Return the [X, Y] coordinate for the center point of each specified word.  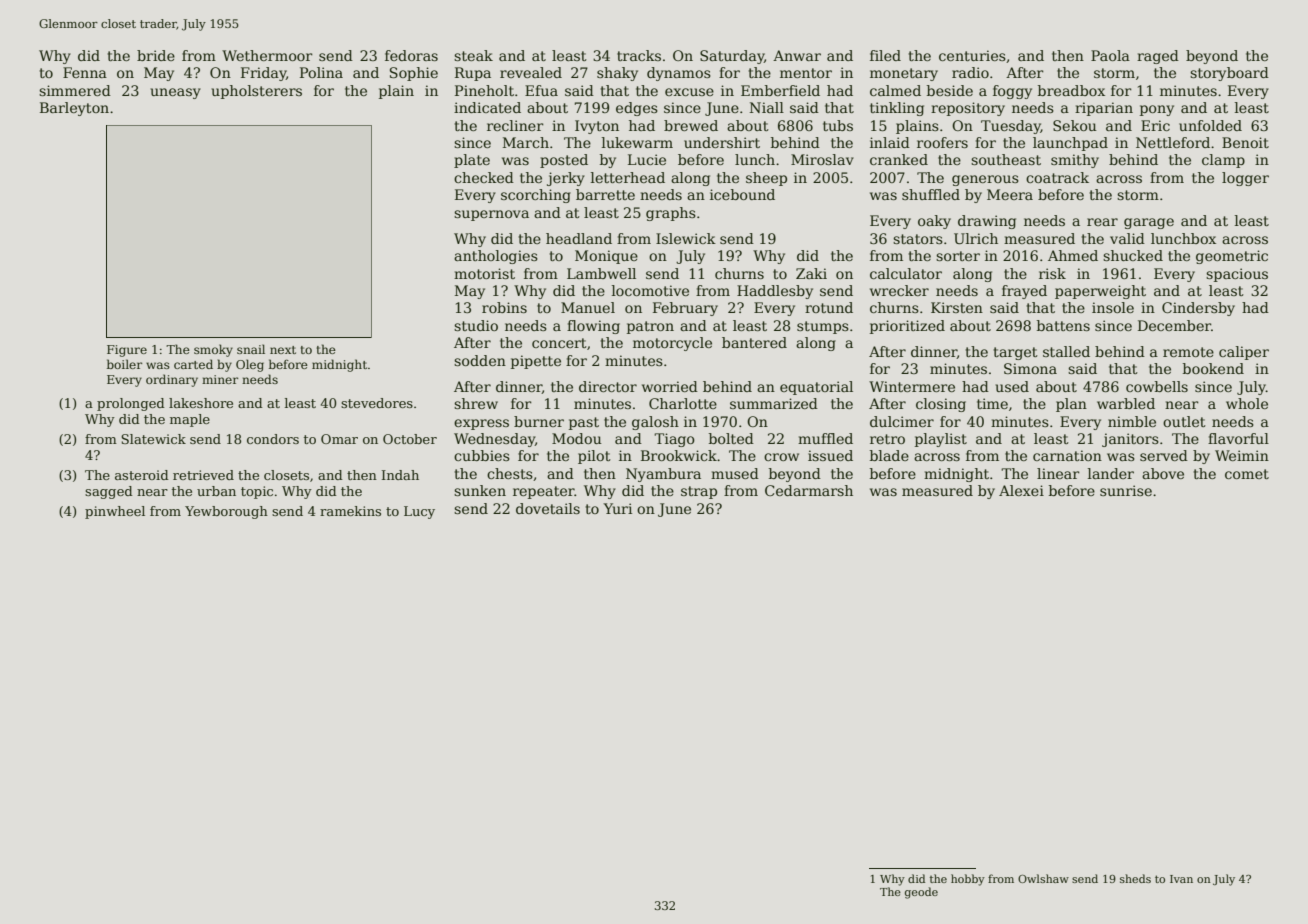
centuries [972, 55]
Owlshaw [1043, 878]
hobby [968, 880]
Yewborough [226, 512]
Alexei [1021, 490]
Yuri [617, 508]
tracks [639, 55]
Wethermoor [267, 55]
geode [921, 893]
